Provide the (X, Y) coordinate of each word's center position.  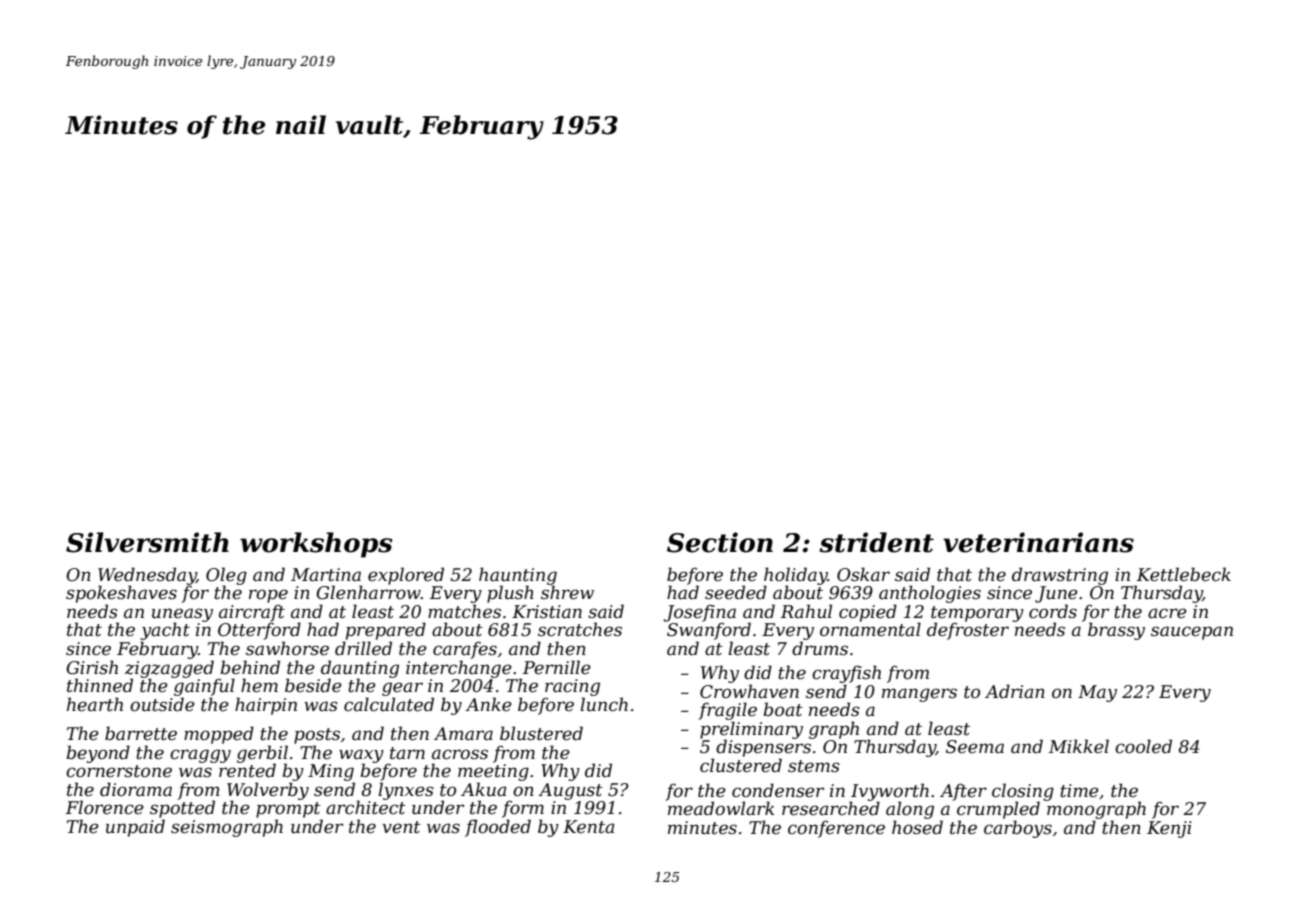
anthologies (930, 594)
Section (720, 542)
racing (572, 687)
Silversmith (147, 542)
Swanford (709, 631)
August (570, 791)
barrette (141, 733)
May (1097, 693)
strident (877, 542)
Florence (105, 807)
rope (268, 596)
